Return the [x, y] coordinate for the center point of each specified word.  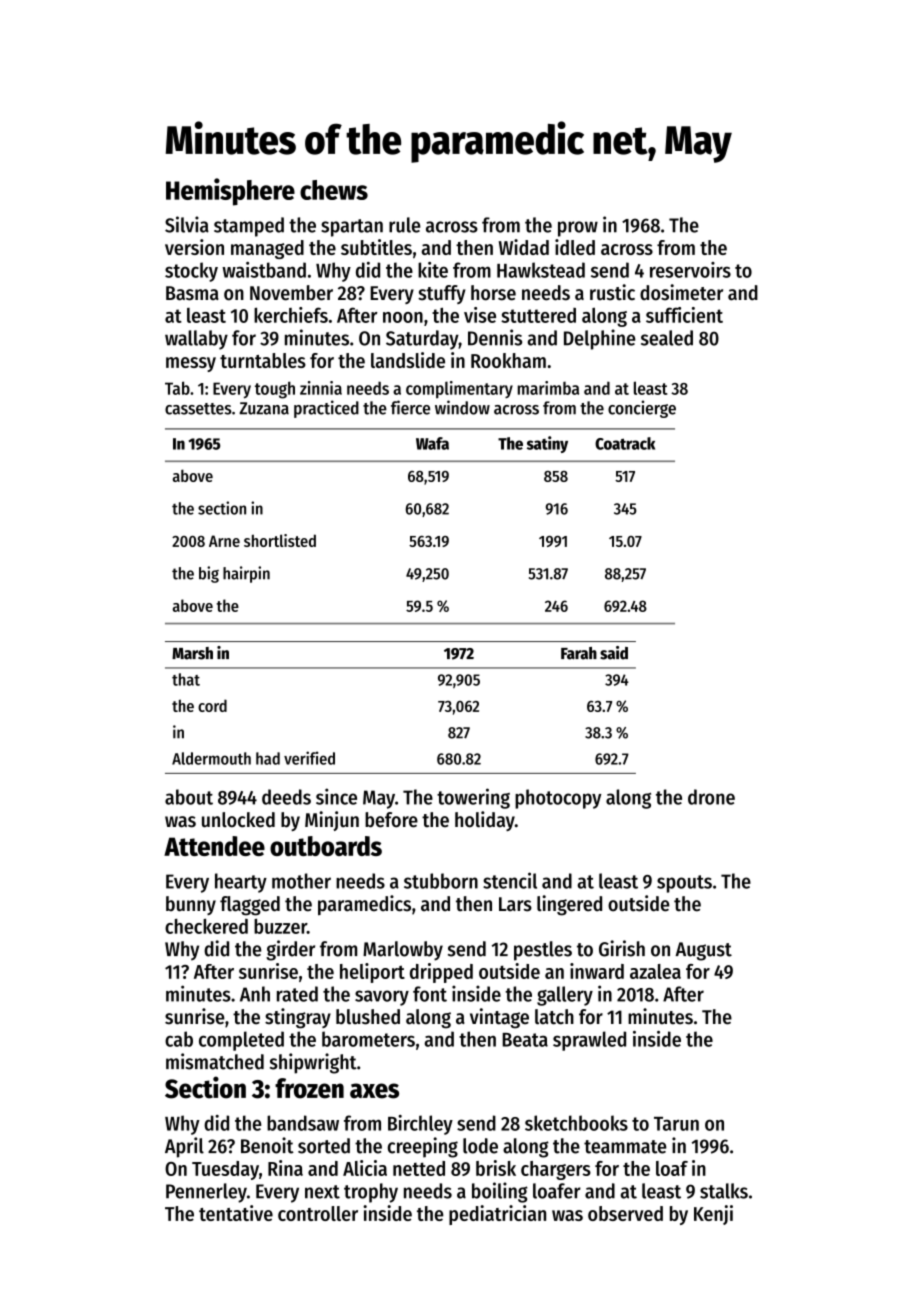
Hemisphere [230, 192]
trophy [371, 1193]
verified [309, 758]
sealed [667, 338]
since [336, 796]
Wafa [432, 443]
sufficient [684, 315]
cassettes [198, 409]
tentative [236, 1213]
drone [711, 797]
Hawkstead [541, 270]
